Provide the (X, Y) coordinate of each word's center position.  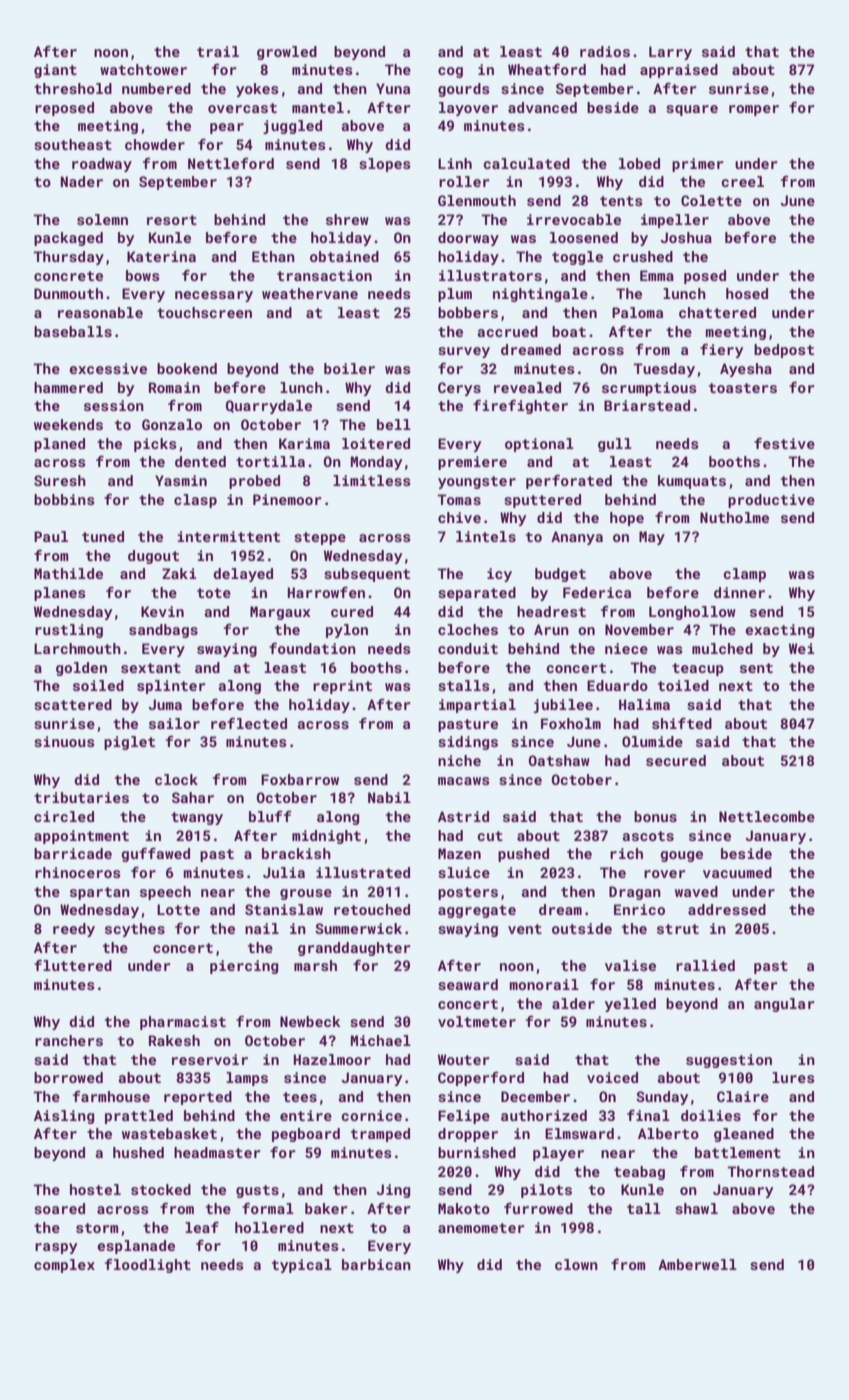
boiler (349, 368)
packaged (68, 239)
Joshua (686, 237)
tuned (103, 536)
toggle (577, 258)
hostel (95, 1189)
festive (784, 443)
